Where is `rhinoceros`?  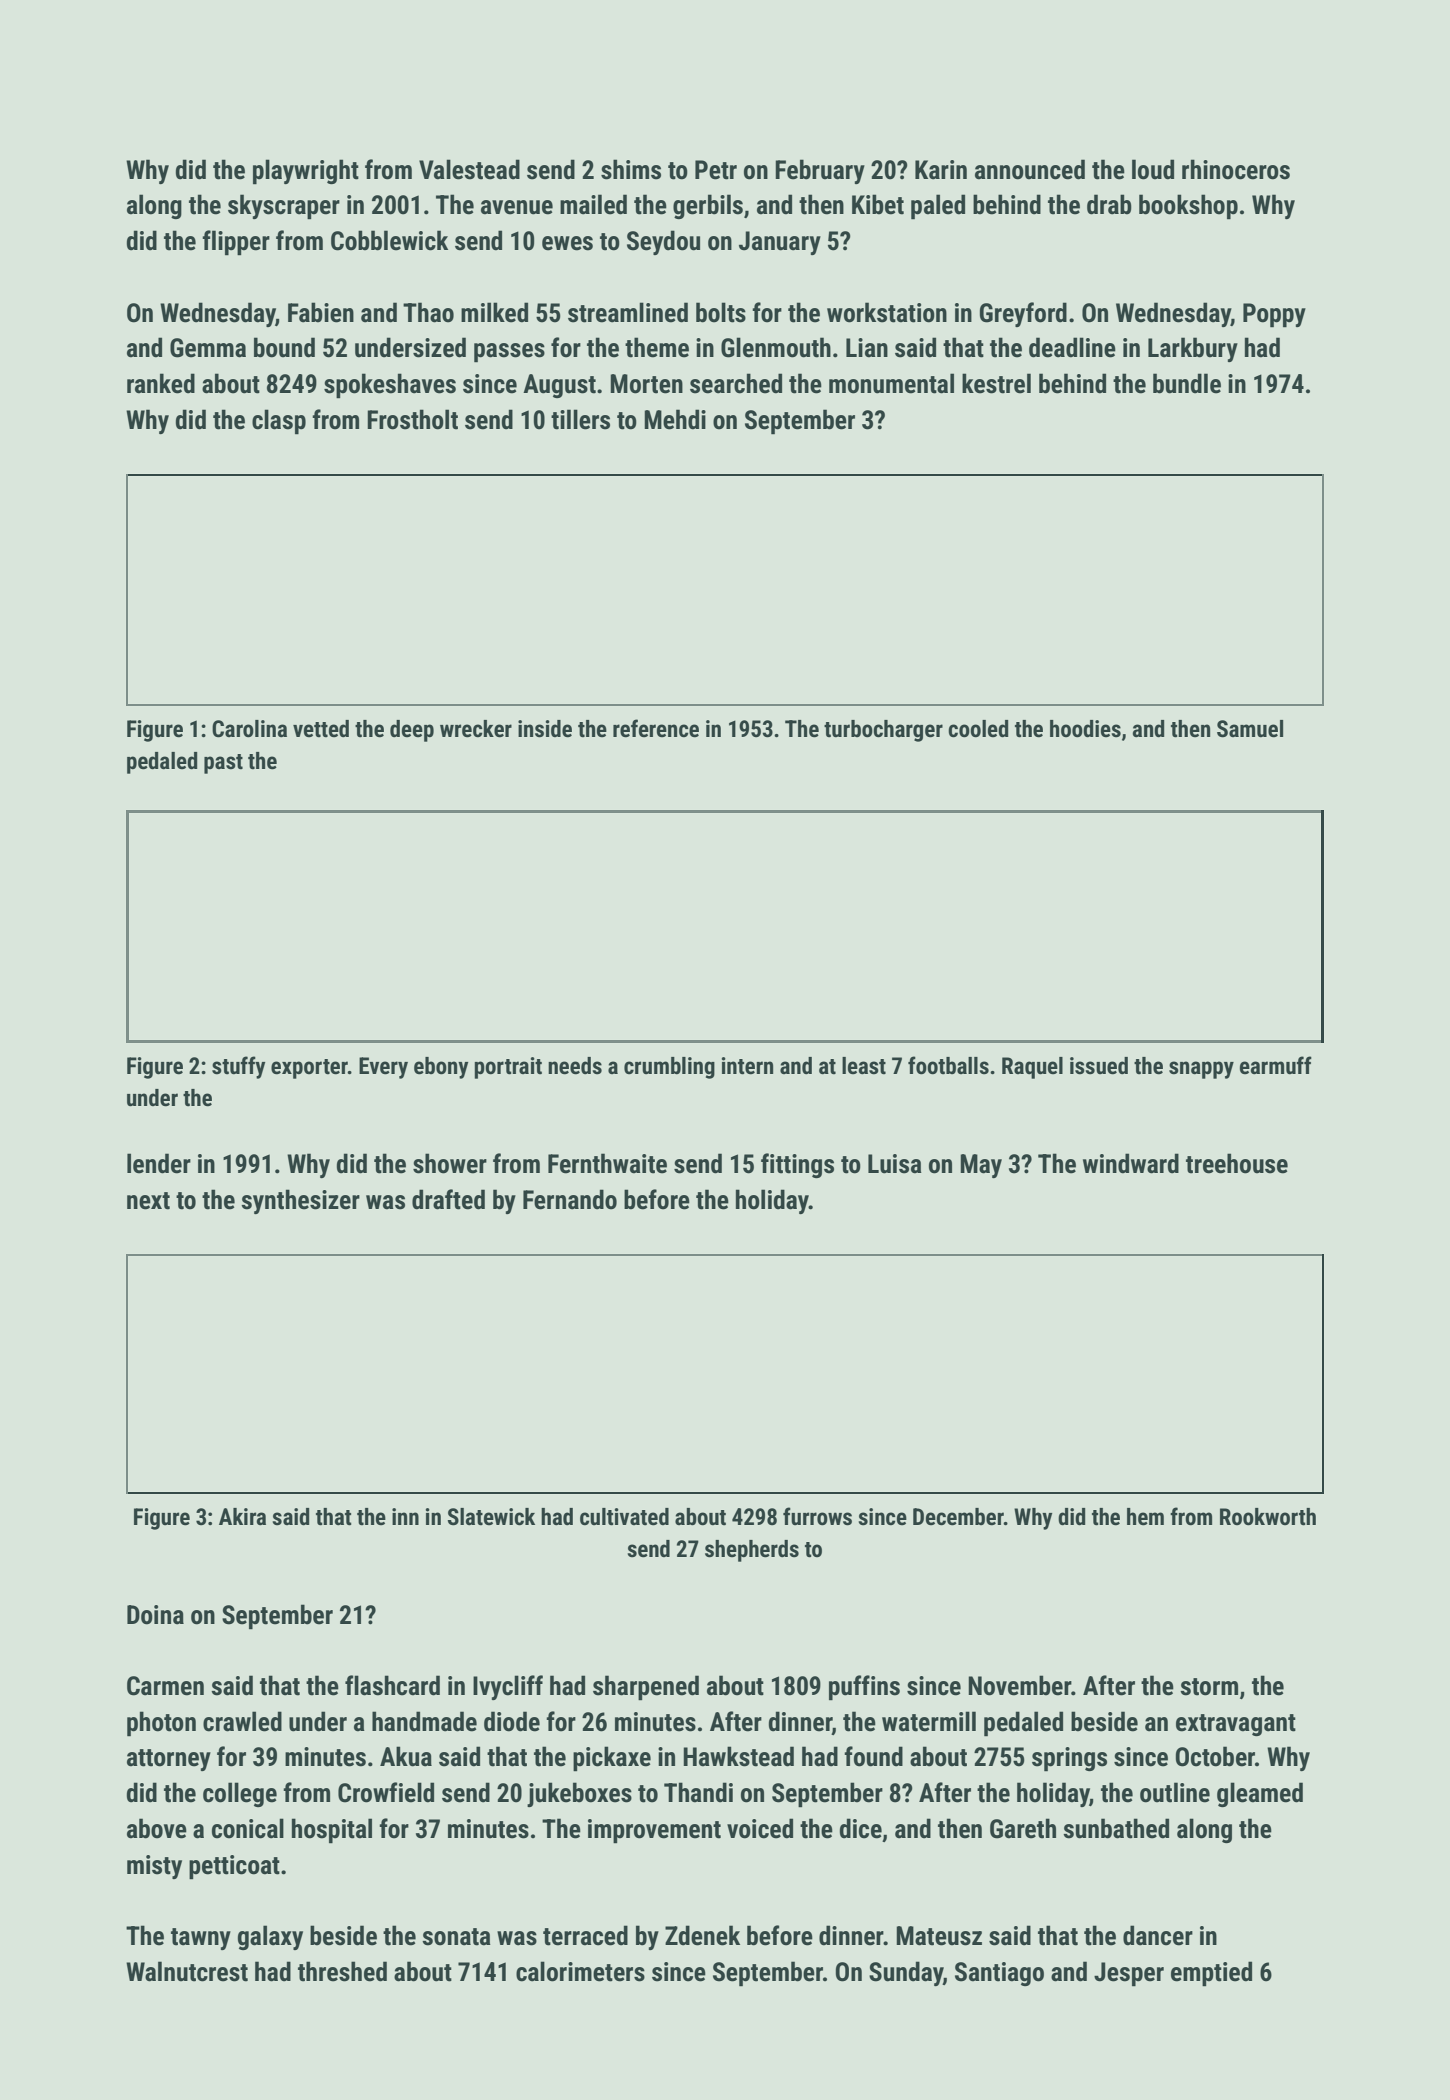 rhinoceros is located at coordinates (1236, 169).
